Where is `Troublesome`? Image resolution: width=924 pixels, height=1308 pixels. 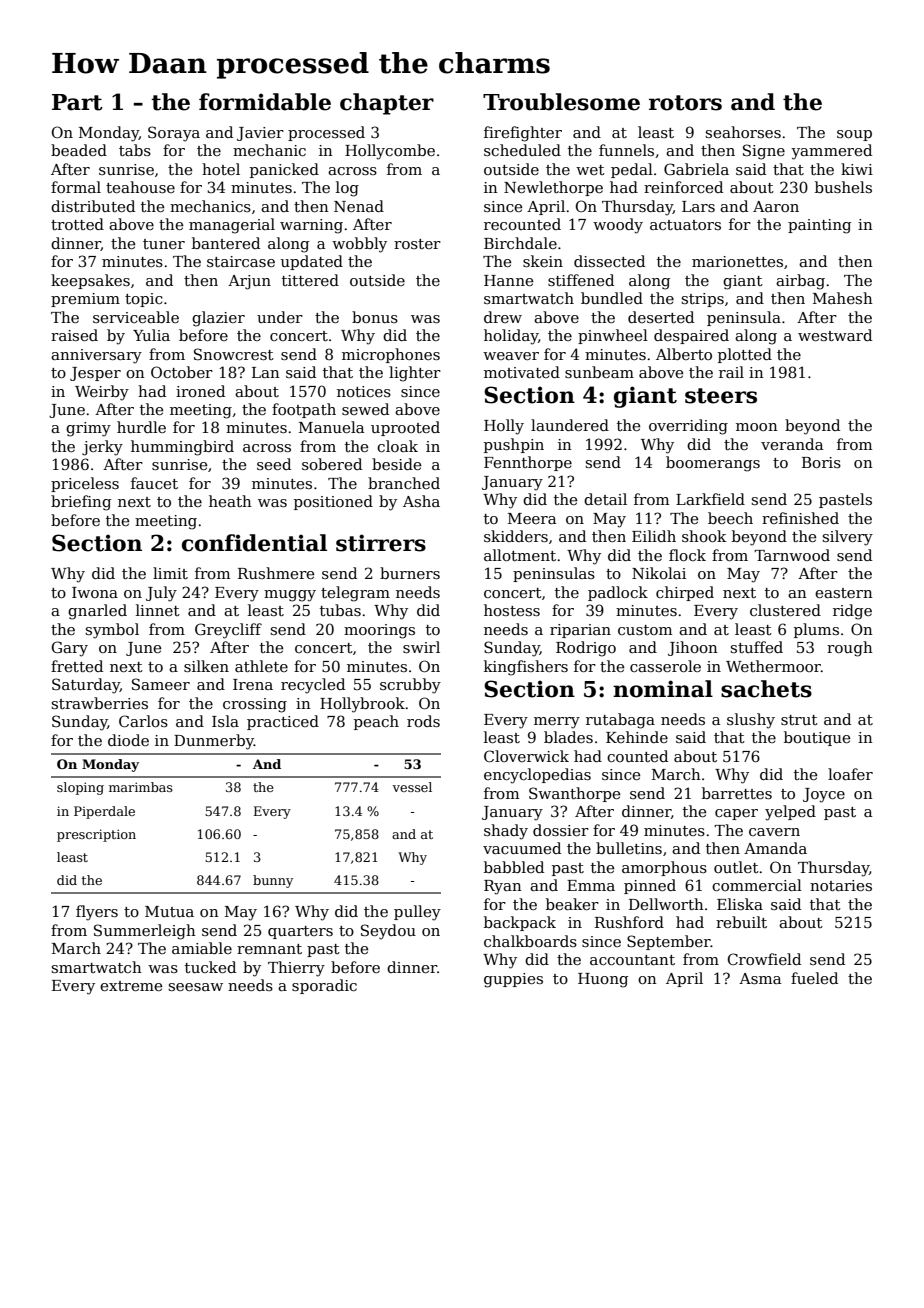
Troublesome is located at coordinates (561, 102).
